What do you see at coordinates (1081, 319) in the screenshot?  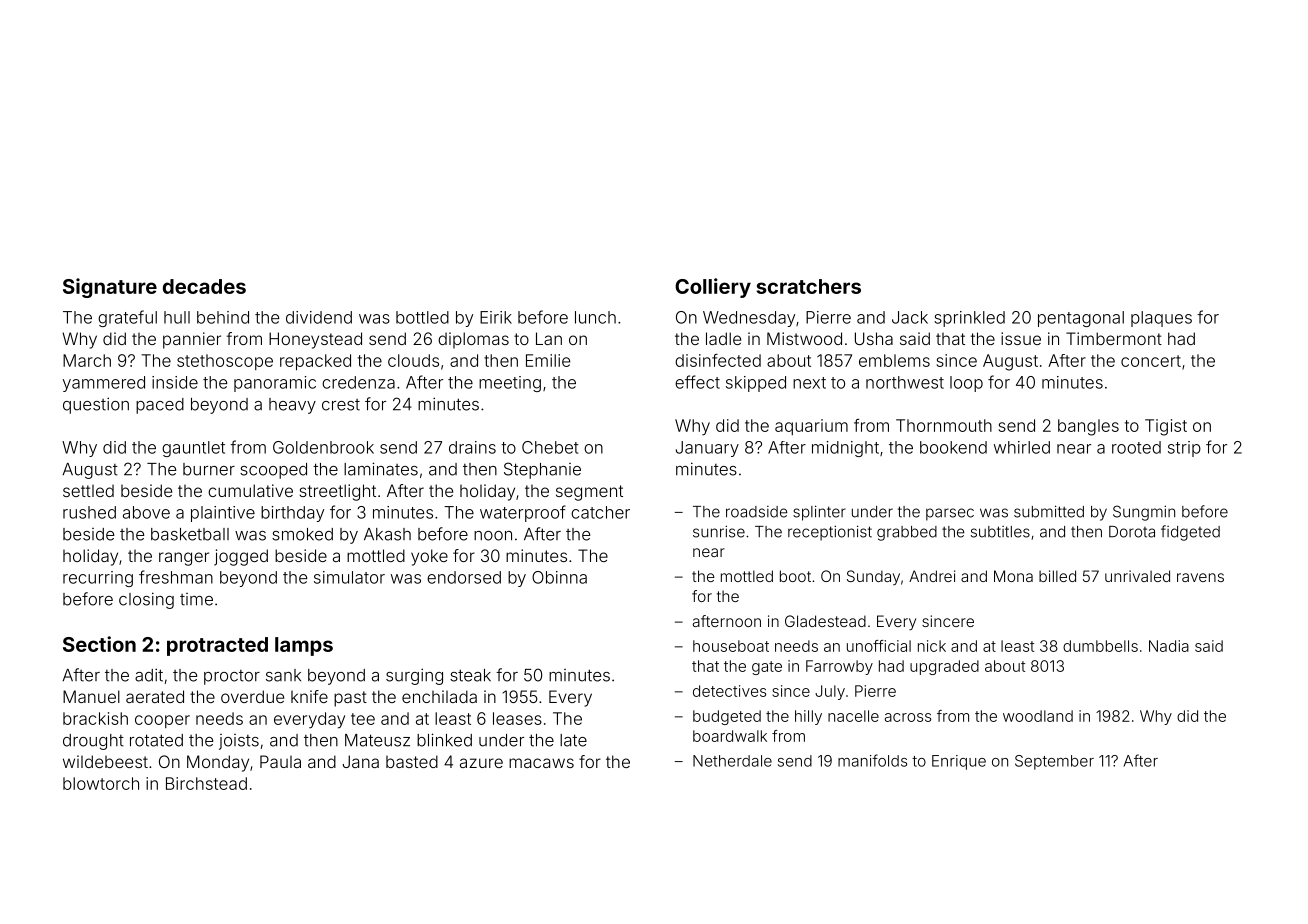 I see `pentagonal` at bounding box center [1081, 319].
